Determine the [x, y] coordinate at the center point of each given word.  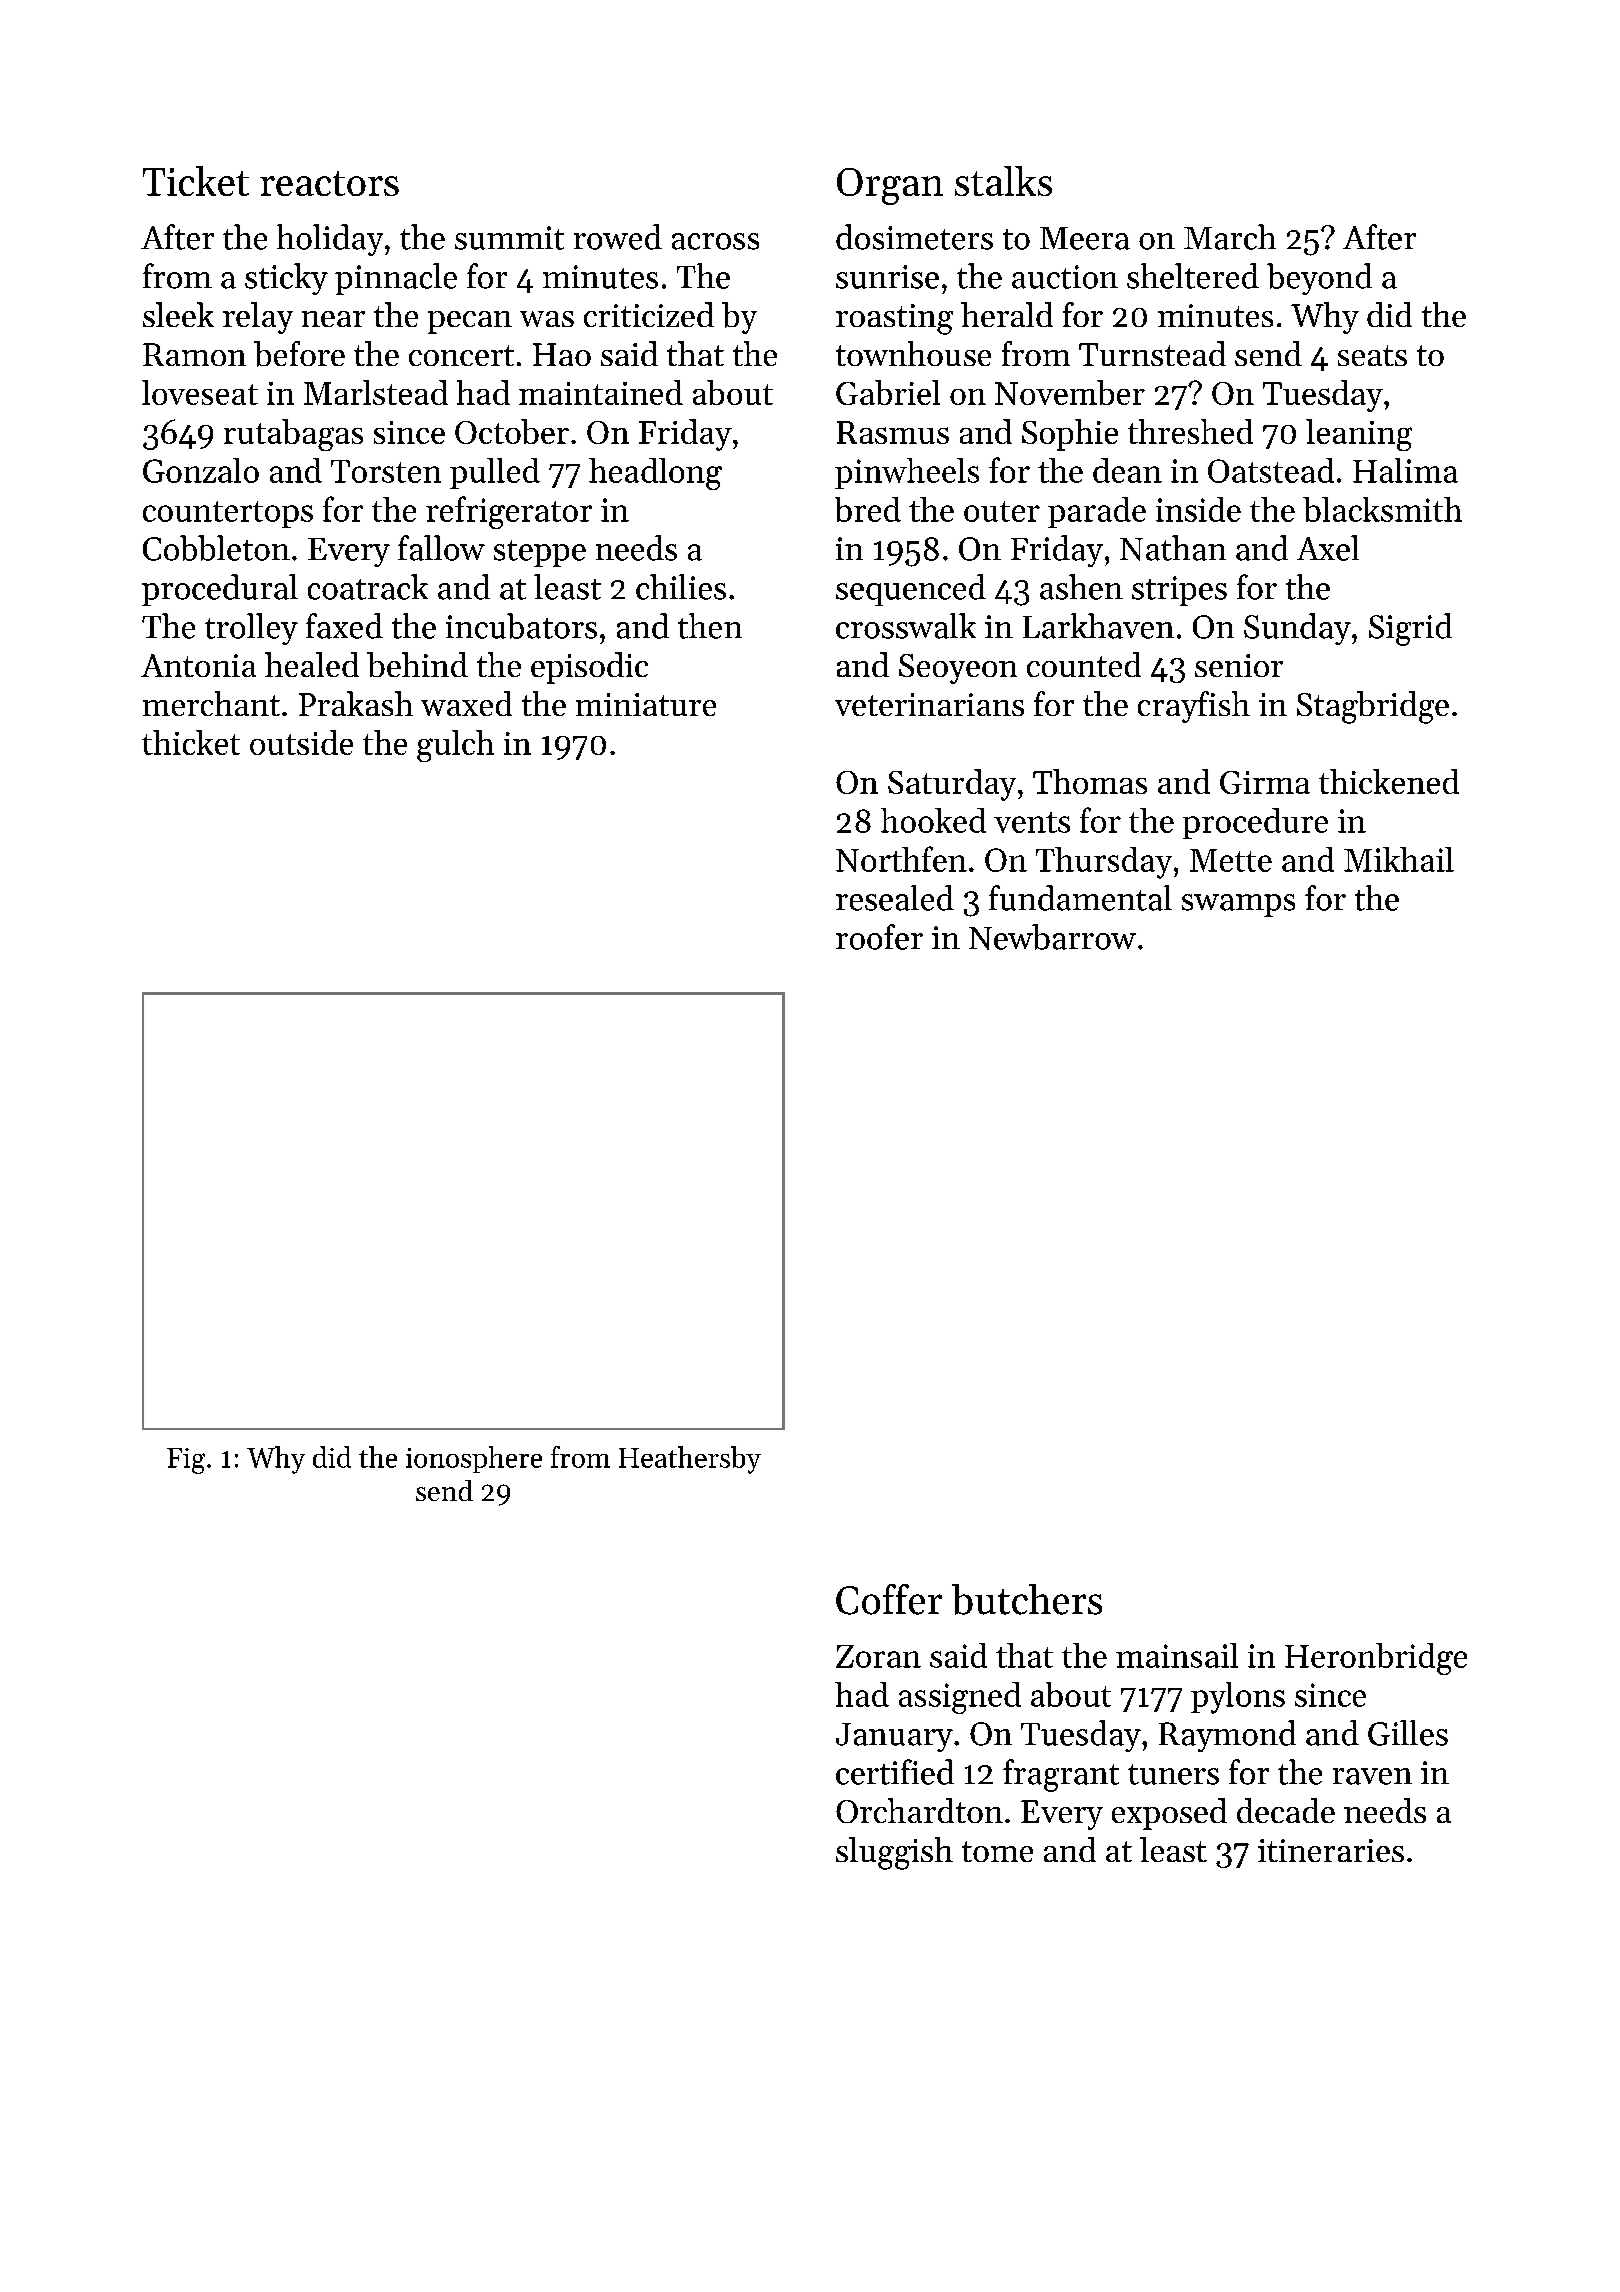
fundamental [1080, 898]
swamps [1238, 905]
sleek [178, 314]
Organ [890, 186]
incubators [521, 626]
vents [1032, 822]
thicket [191, 742]
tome [997, 1851]
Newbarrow [1052, 937]
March [1230, 237]
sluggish [894, 1853]
